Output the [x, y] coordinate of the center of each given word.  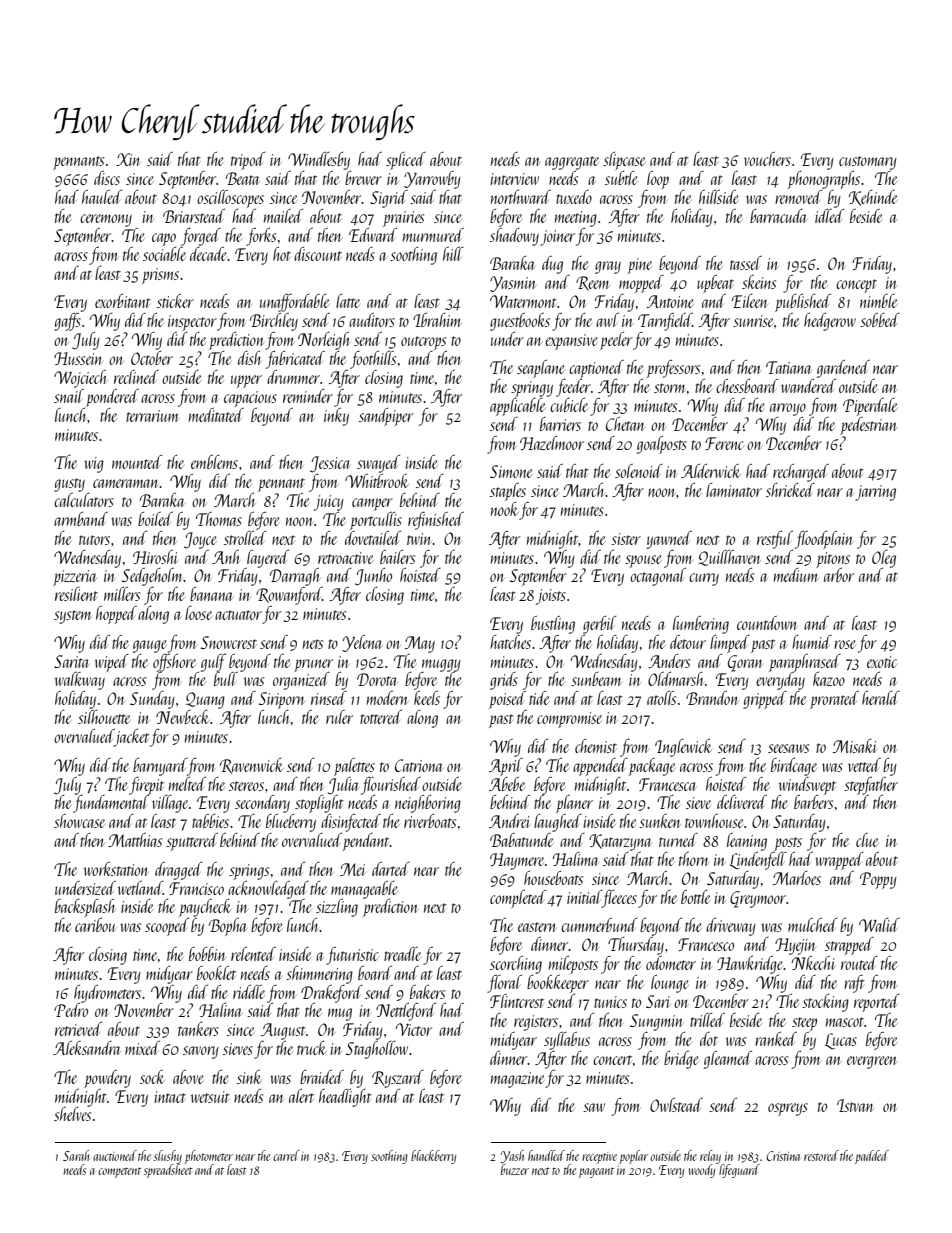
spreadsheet [168, 1171]
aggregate [572, 163]
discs [107, 178]
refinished [436, 521]
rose [845, 644]
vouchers [767, 159]
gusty [69, 485]
